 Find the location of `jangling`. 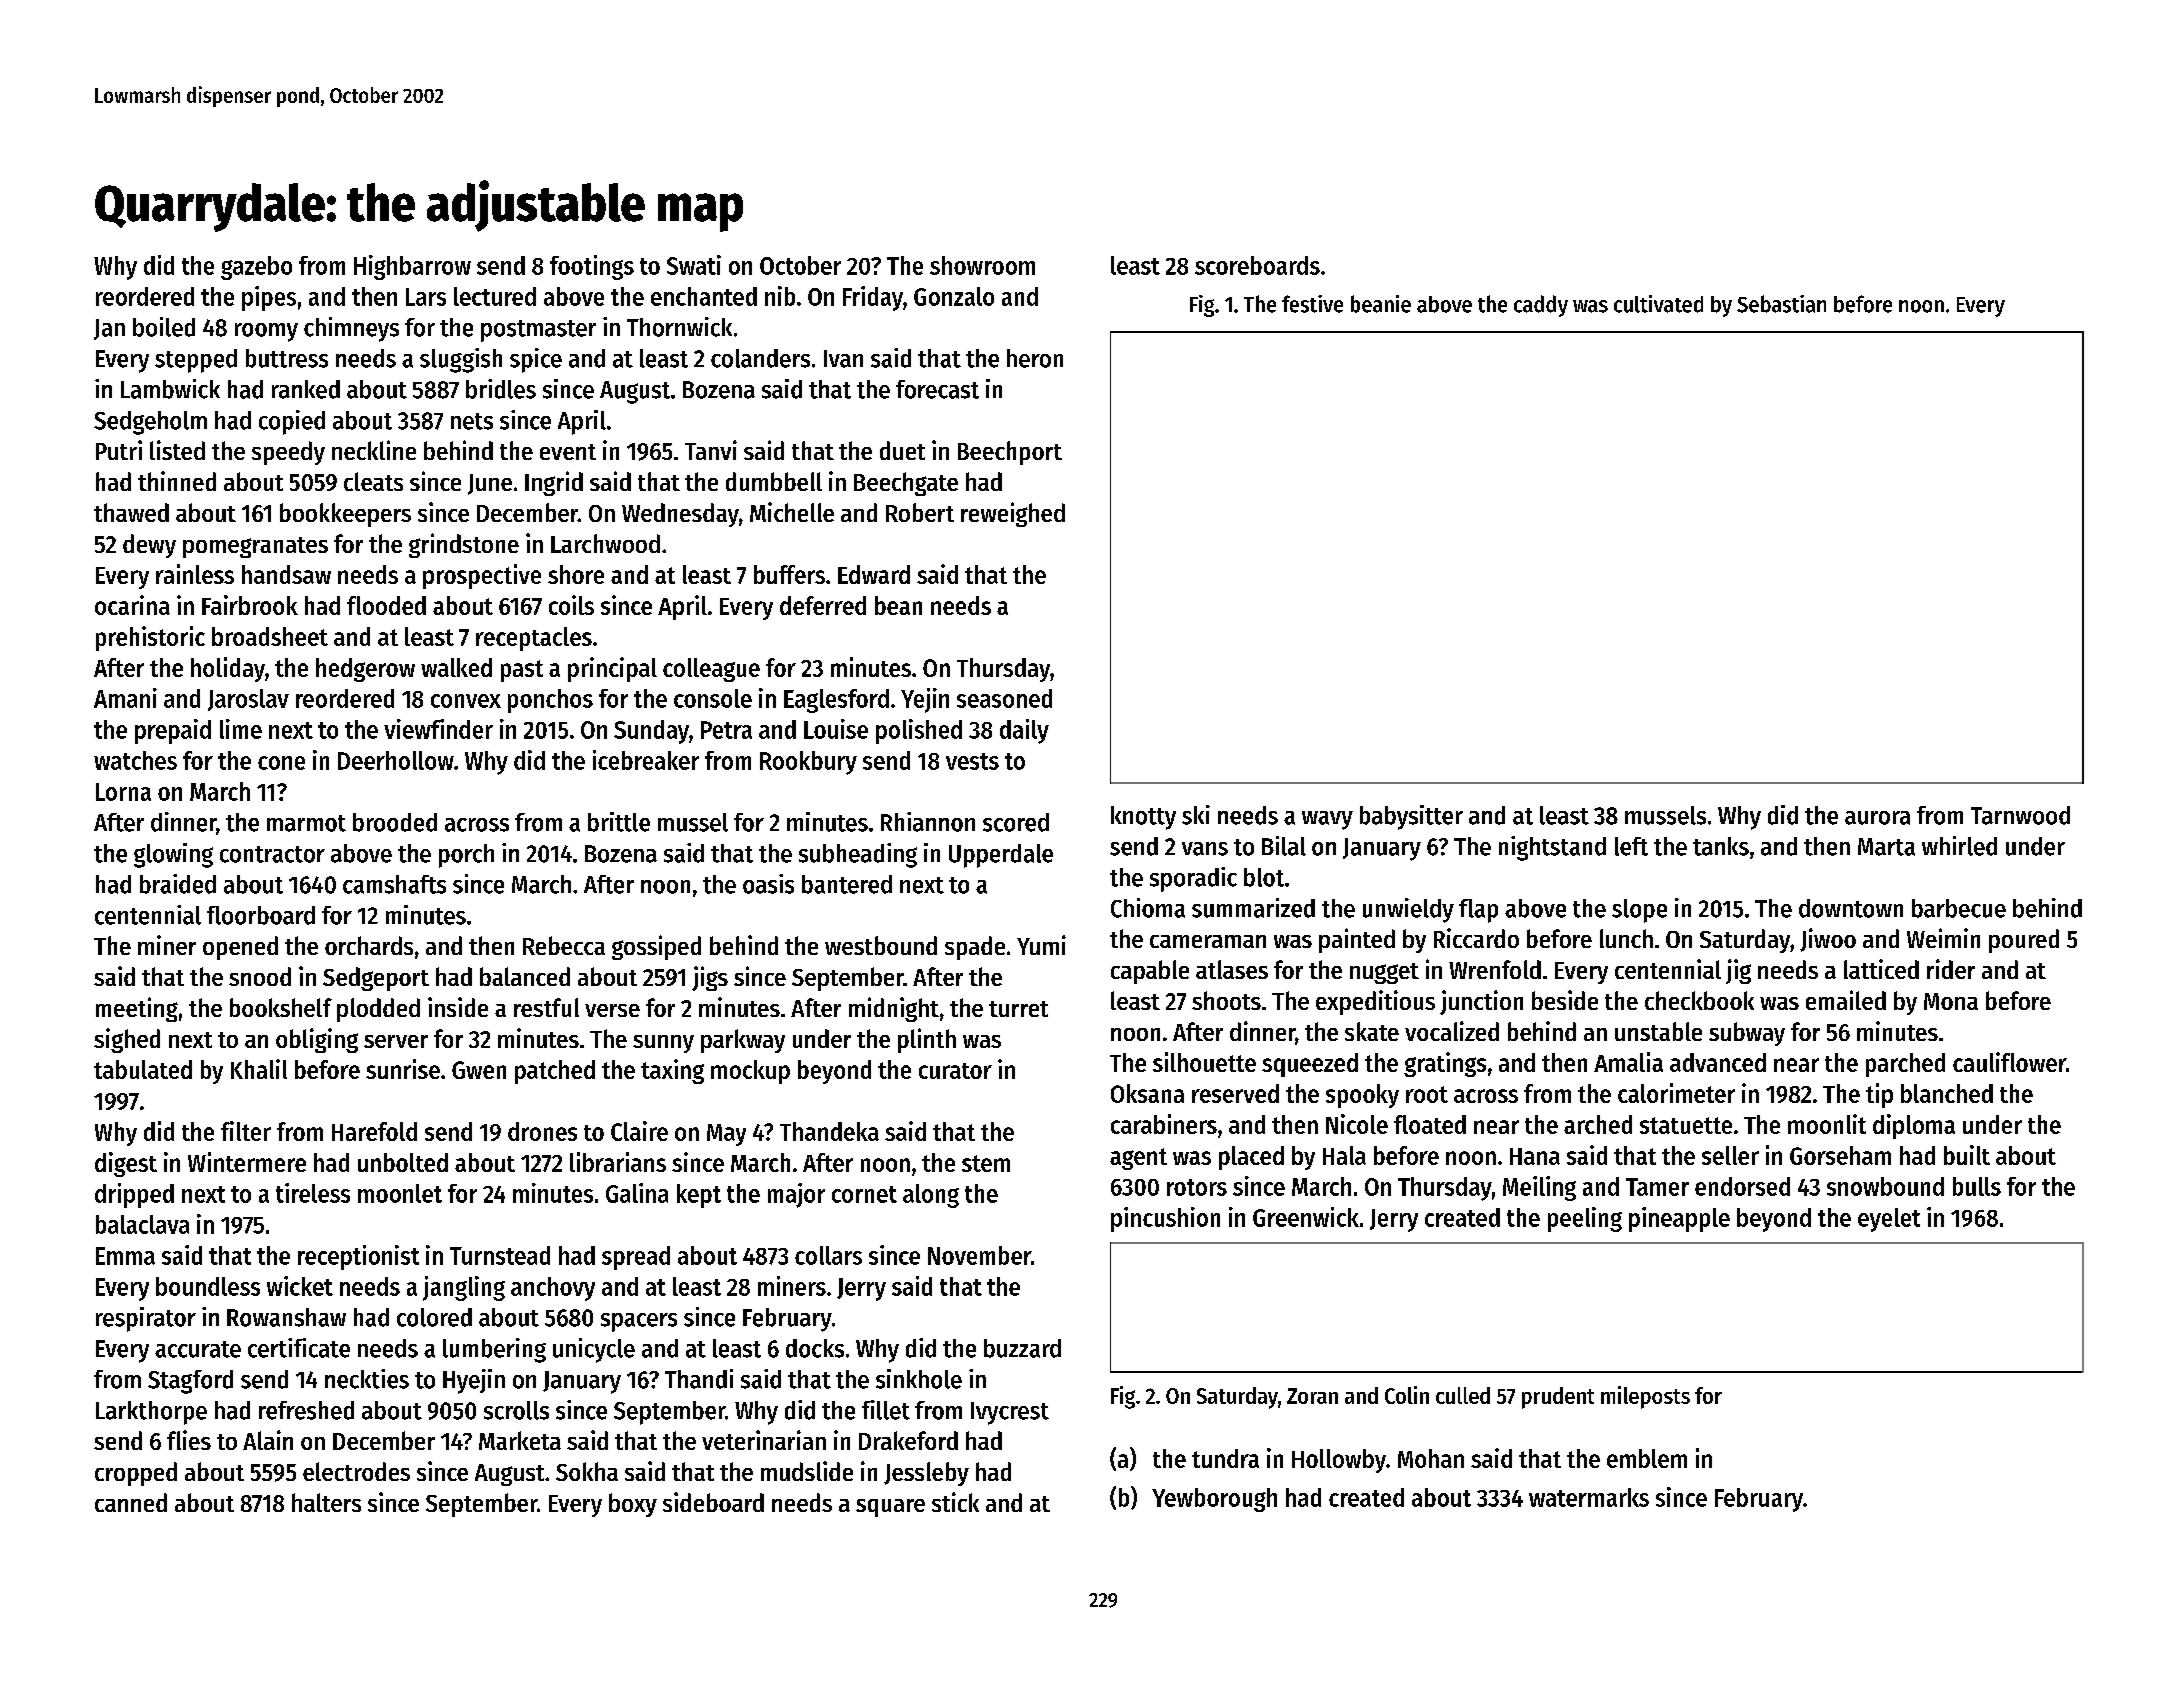

jangling is located at coordinates (464, 1288).
